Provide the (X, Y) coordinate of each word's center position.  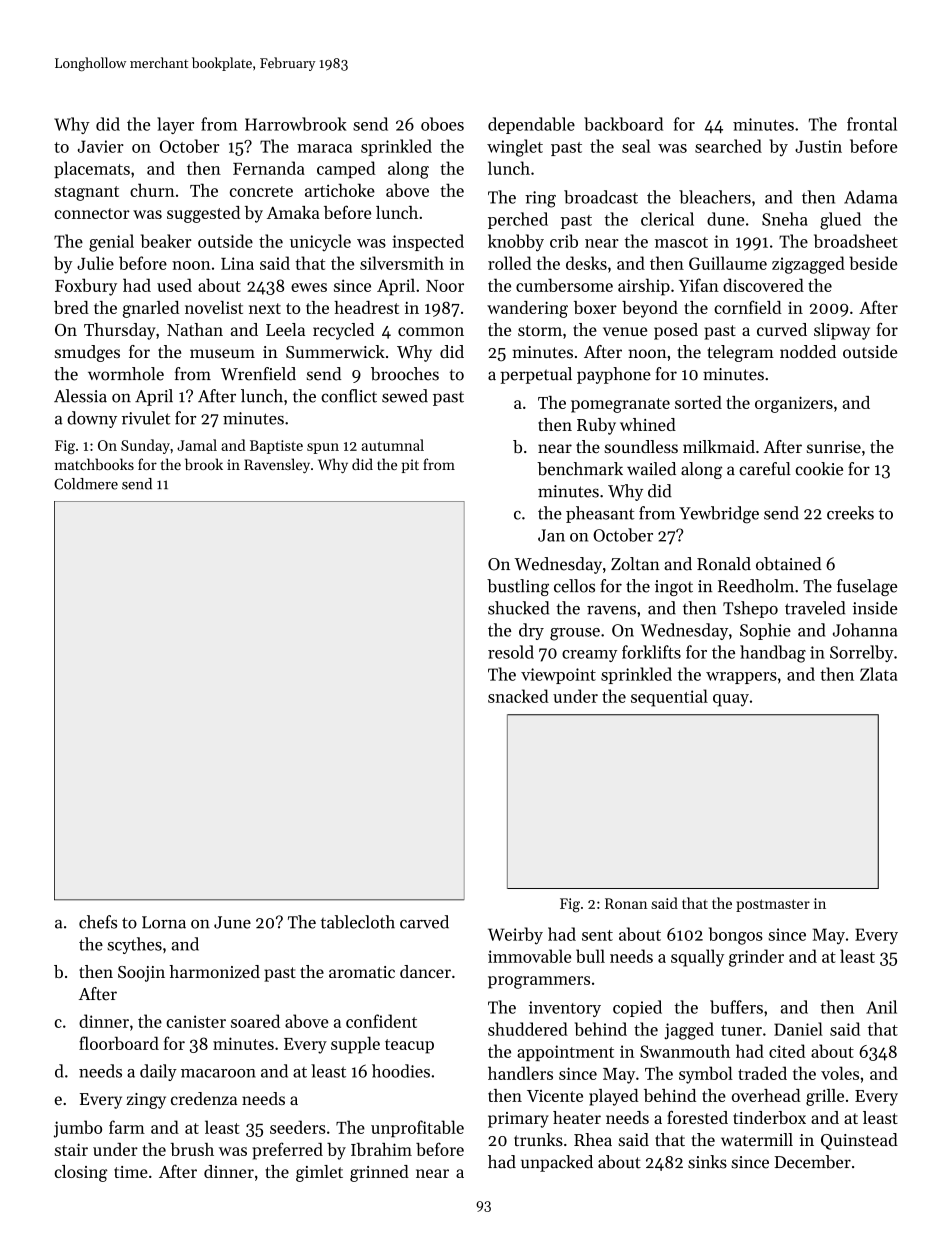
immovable (529, 956)
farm (127, 1127)
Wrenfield (258, 374)
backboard (623, 124)
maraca (324, 148)
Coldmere (86, 484)
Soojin (141, 974)
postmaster (773, 905)
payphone (614, 375)
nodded (808, 351)
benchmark (580, 469)
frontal (872, 124)
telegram (740, 353)
